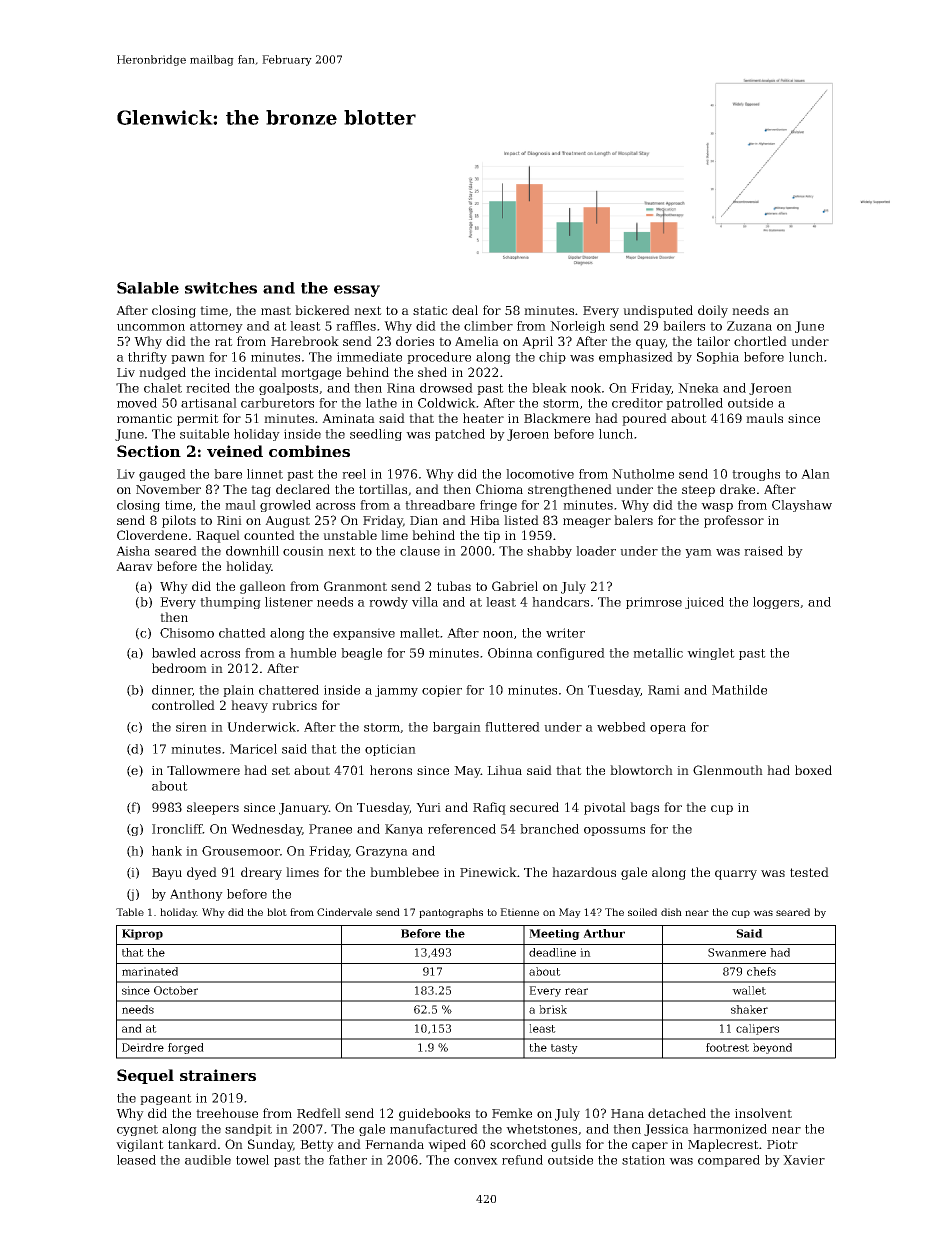 This screenshot has width=952, height=1233. Describe the element at coordinates (203, 770) in the screenshot. I see `Tallowmere` at that location.
